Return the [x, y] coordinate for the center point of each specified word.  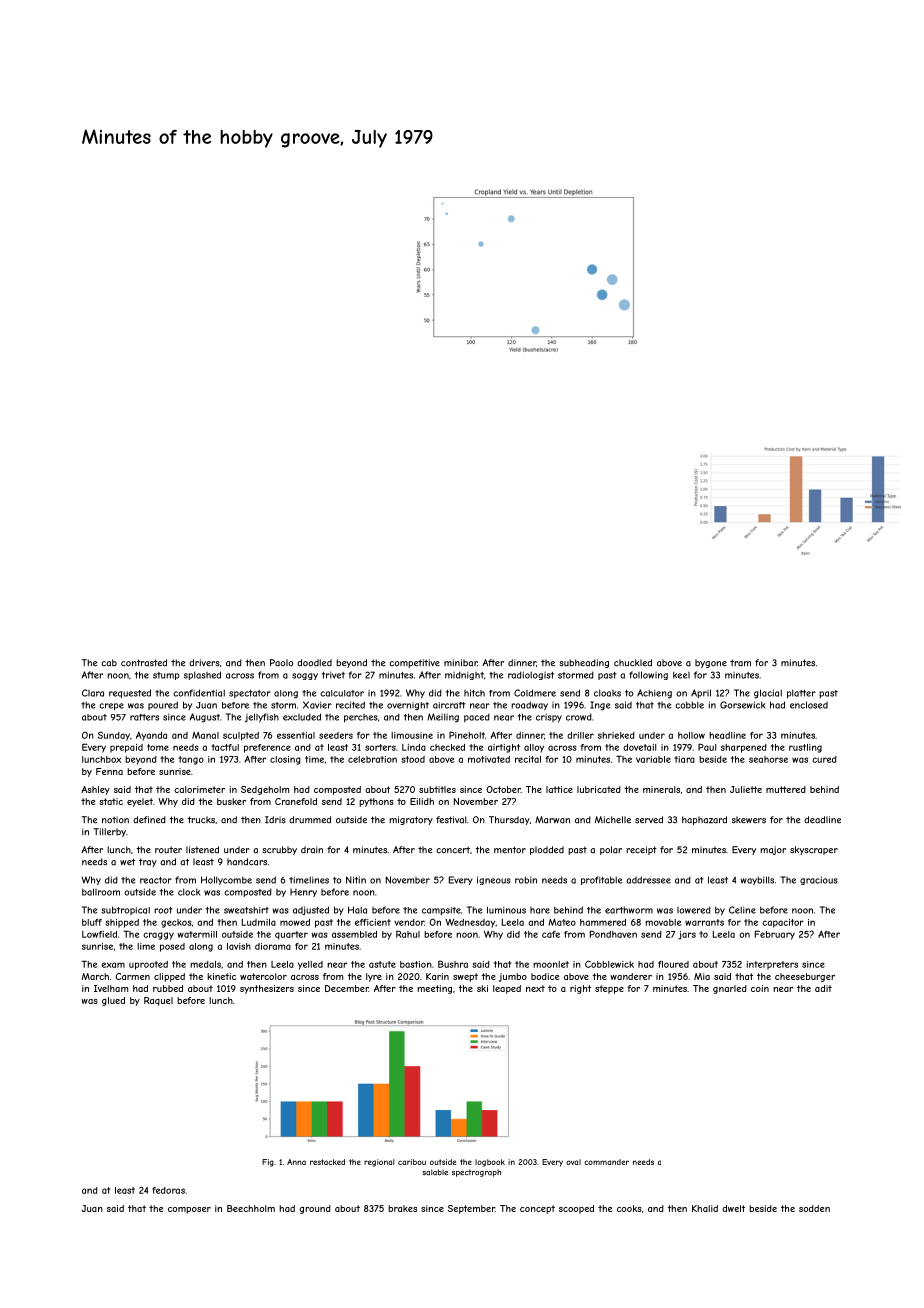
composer [189, 1210]
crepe [111, 707]
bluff [92, 922]
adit [823, 988]
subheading [584, 663]
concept [537, 1209]
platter [801, 694]
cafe [551, 934]
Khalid [705, 1208]
